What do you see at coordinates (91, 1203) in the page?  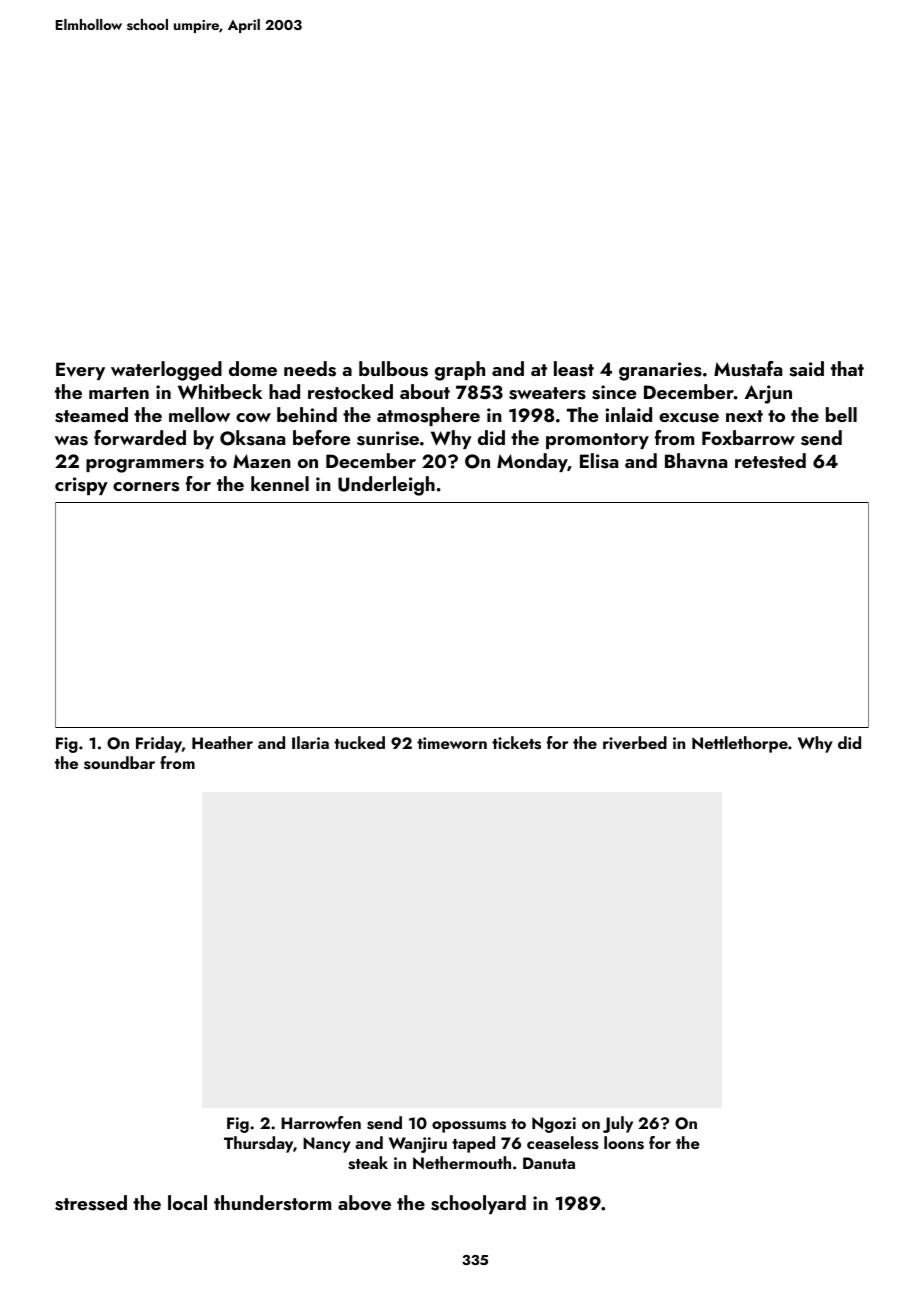 I see `stressed` at bounding box center [91, 1203].
